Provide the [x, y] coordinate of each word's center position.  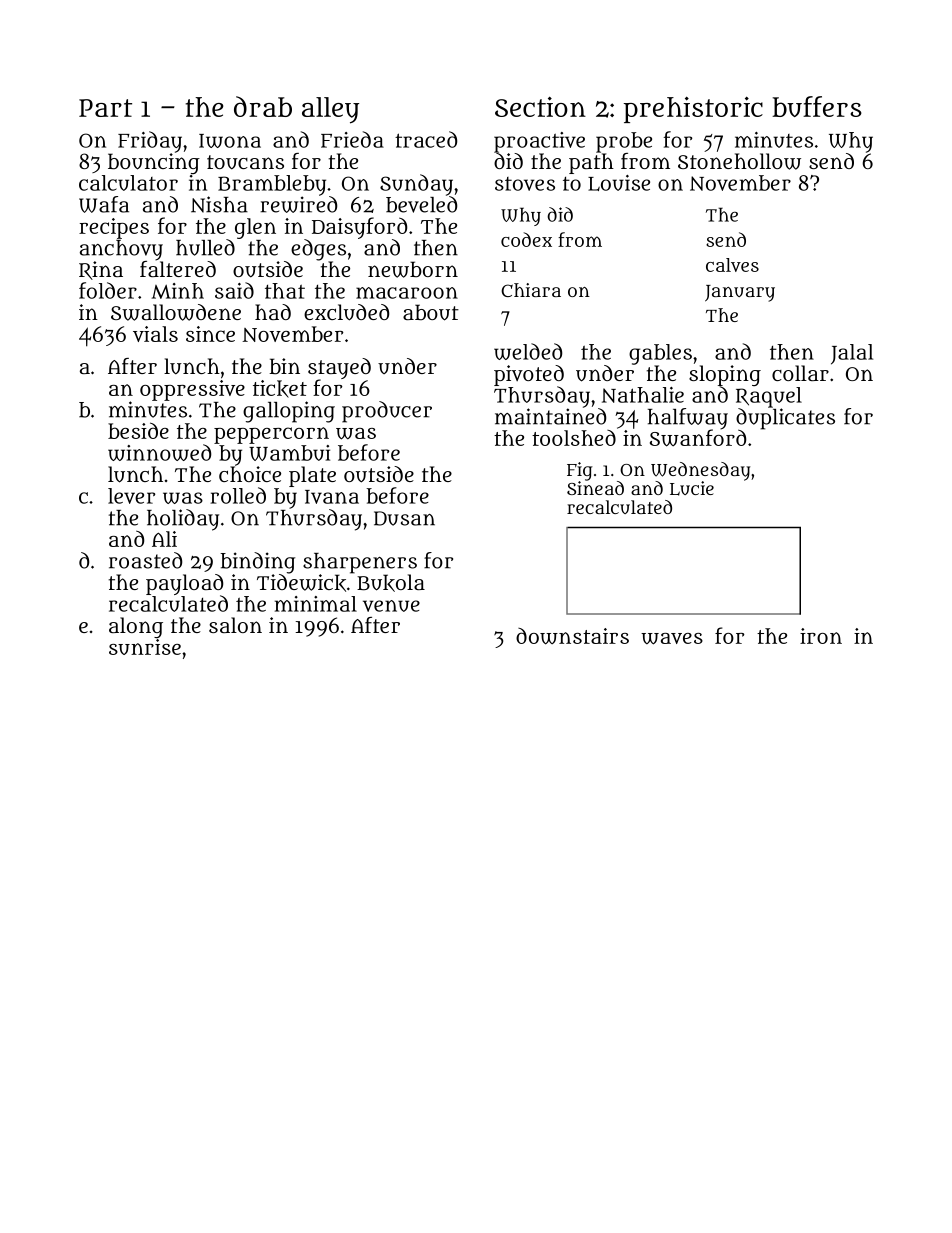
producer [387, 412]
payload [184, 584]
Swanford [698, 438]
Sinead [595, 488]
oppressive [192, 390]
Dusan [404, 518]
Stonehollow [739, 161]
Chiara [531, 290]
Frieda [352, 139]
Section [540, 107]
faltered [178, 269]
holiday [183, 520]
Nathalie [643, 395]
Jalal [852, 354]
